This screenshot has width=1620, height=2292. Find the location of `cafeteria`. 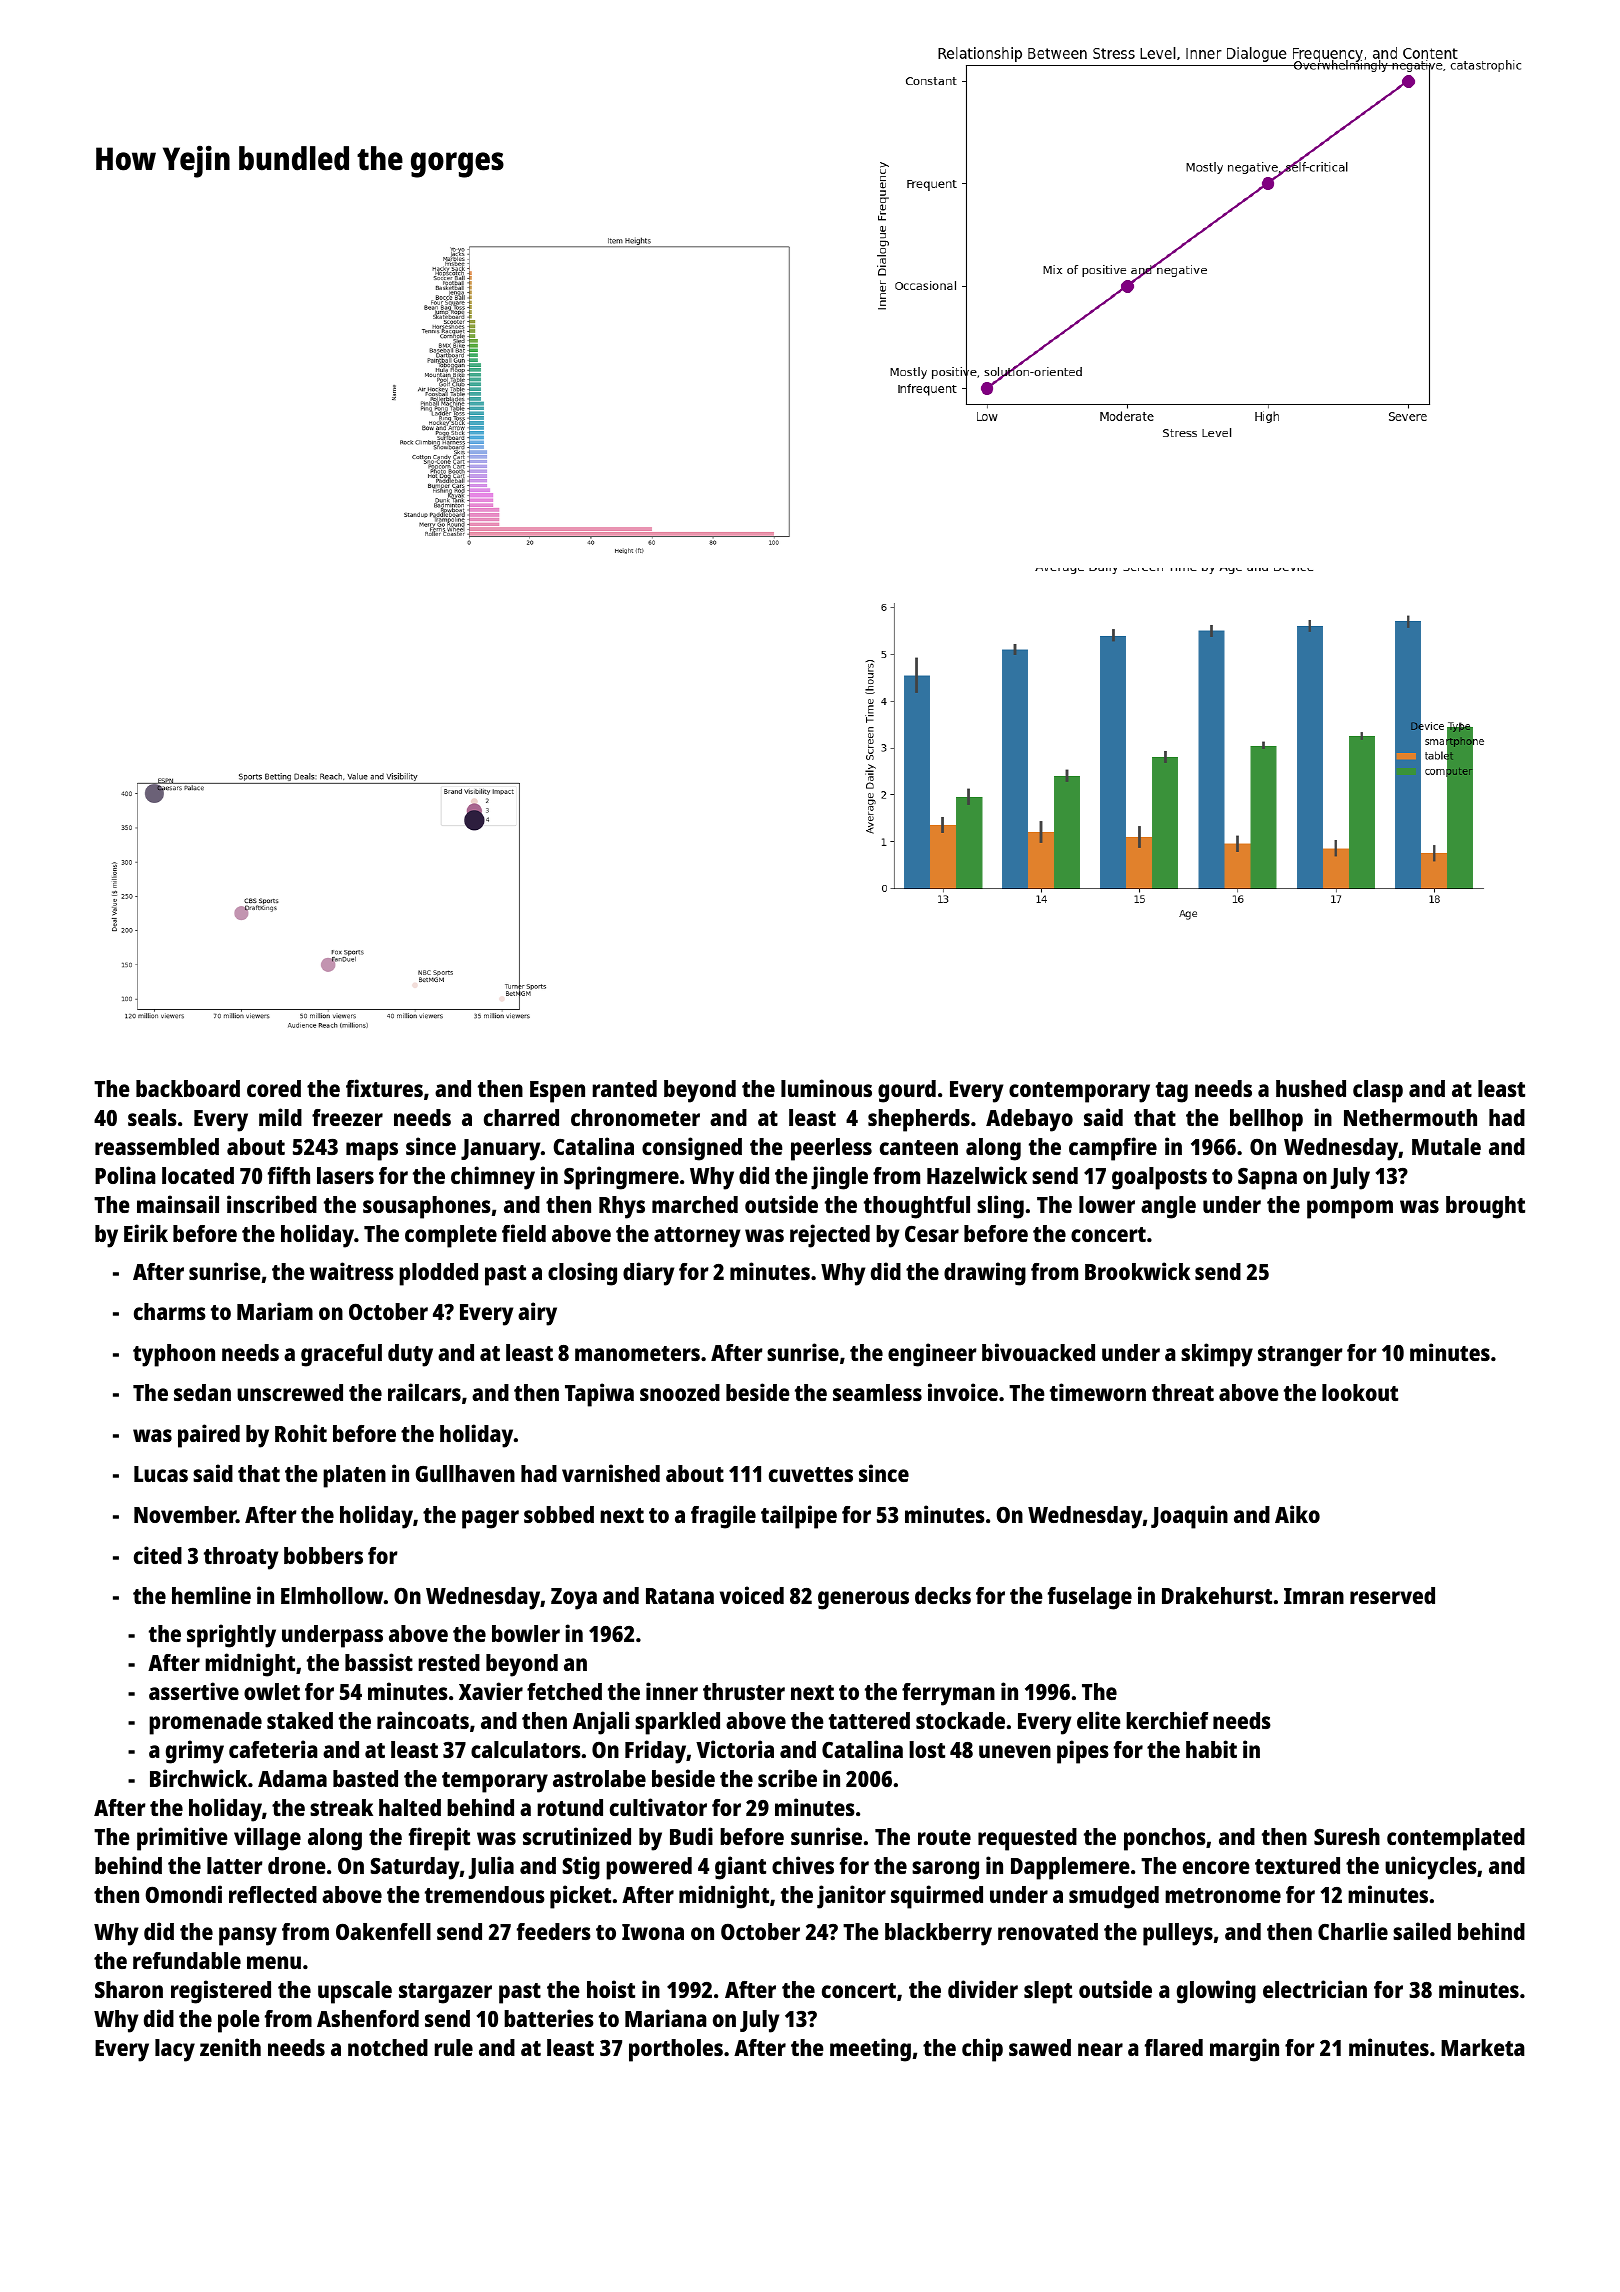

cafeteria is located at coordinates (273, 1749).
